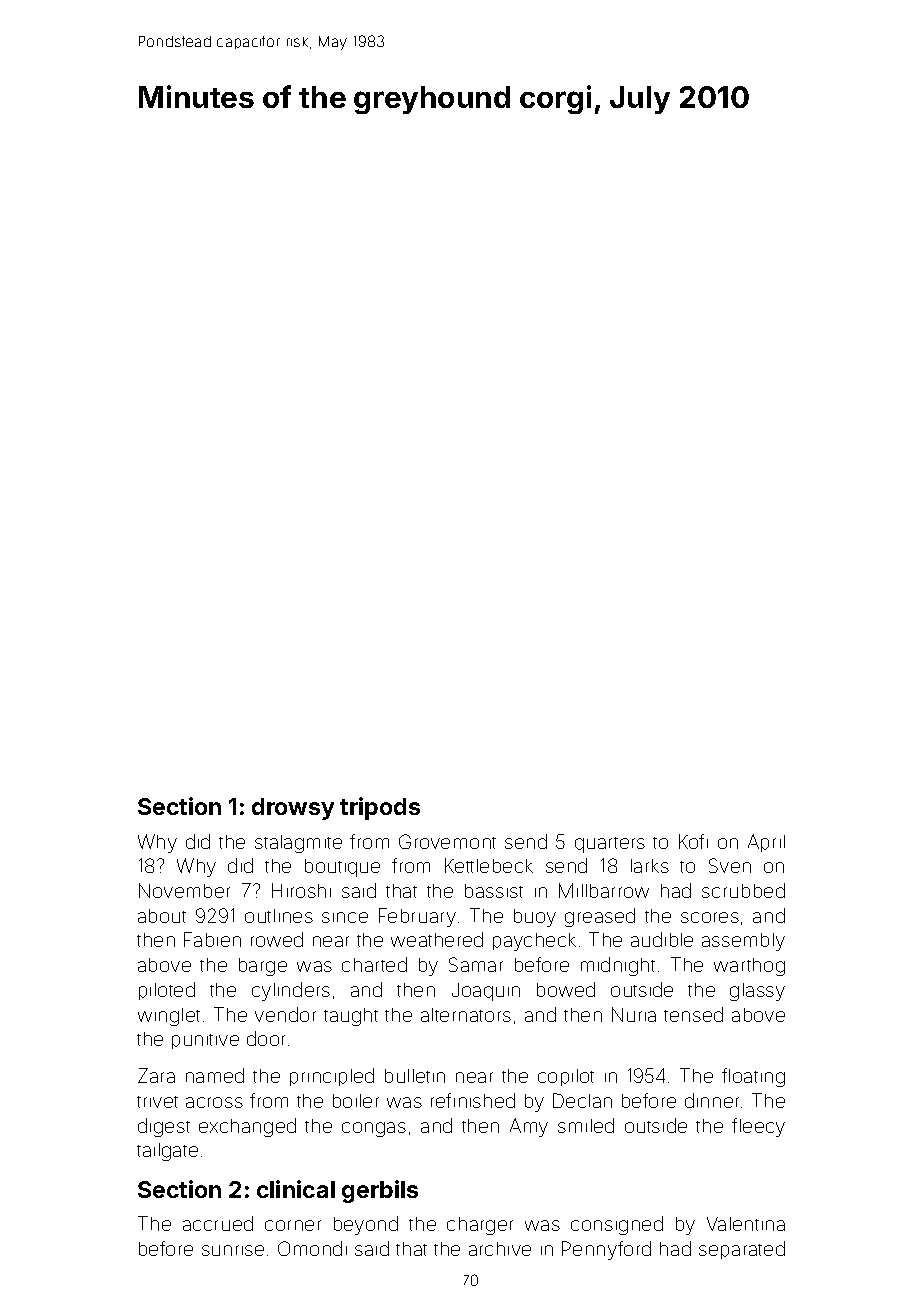 This document has height=1314, width=924. I want to click on tripods, so click(380, 808).
